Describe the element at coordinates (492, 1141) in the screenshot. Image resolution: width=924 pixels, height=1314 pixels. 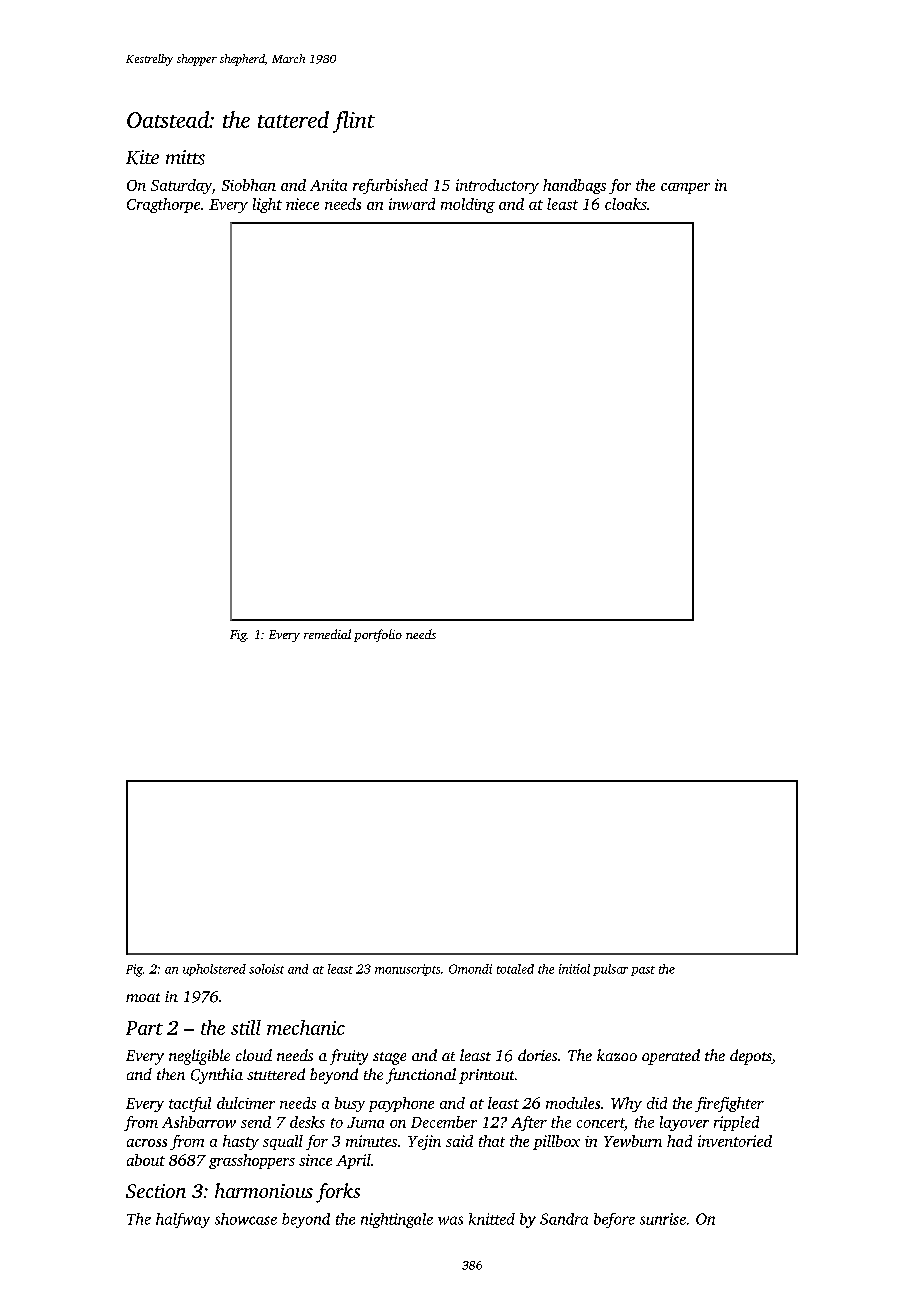
I see `that` at that location.
